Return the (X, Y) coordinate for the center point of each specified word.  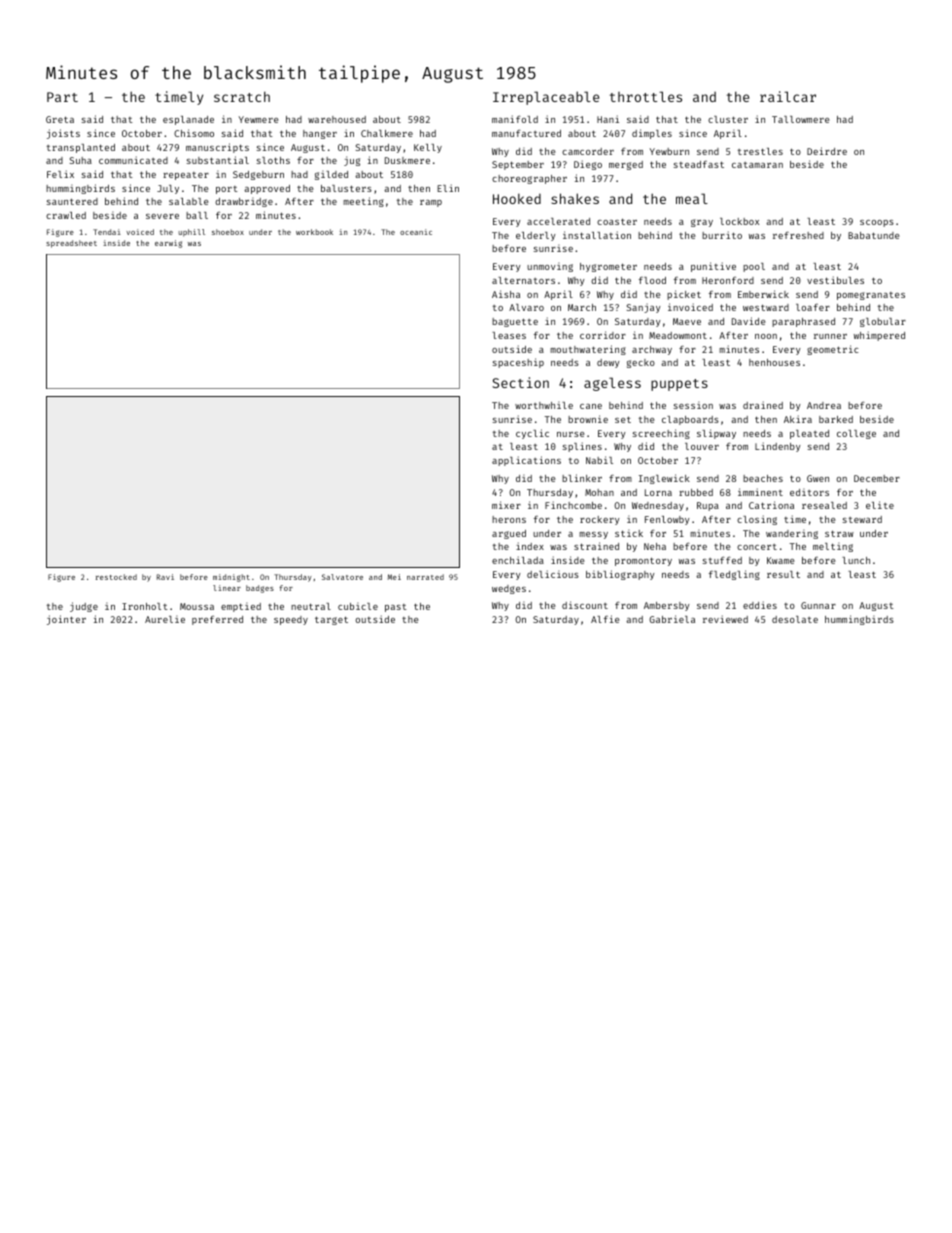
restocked (116, 577)
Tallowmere (800, 119)
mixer (506, 505)
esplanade (188, 120)
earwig (168, 244)
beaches (763, 478)
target (331, 620)
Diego (588, 165)
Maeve (687, 321)
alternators (523, 280)
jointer (66, 620)
